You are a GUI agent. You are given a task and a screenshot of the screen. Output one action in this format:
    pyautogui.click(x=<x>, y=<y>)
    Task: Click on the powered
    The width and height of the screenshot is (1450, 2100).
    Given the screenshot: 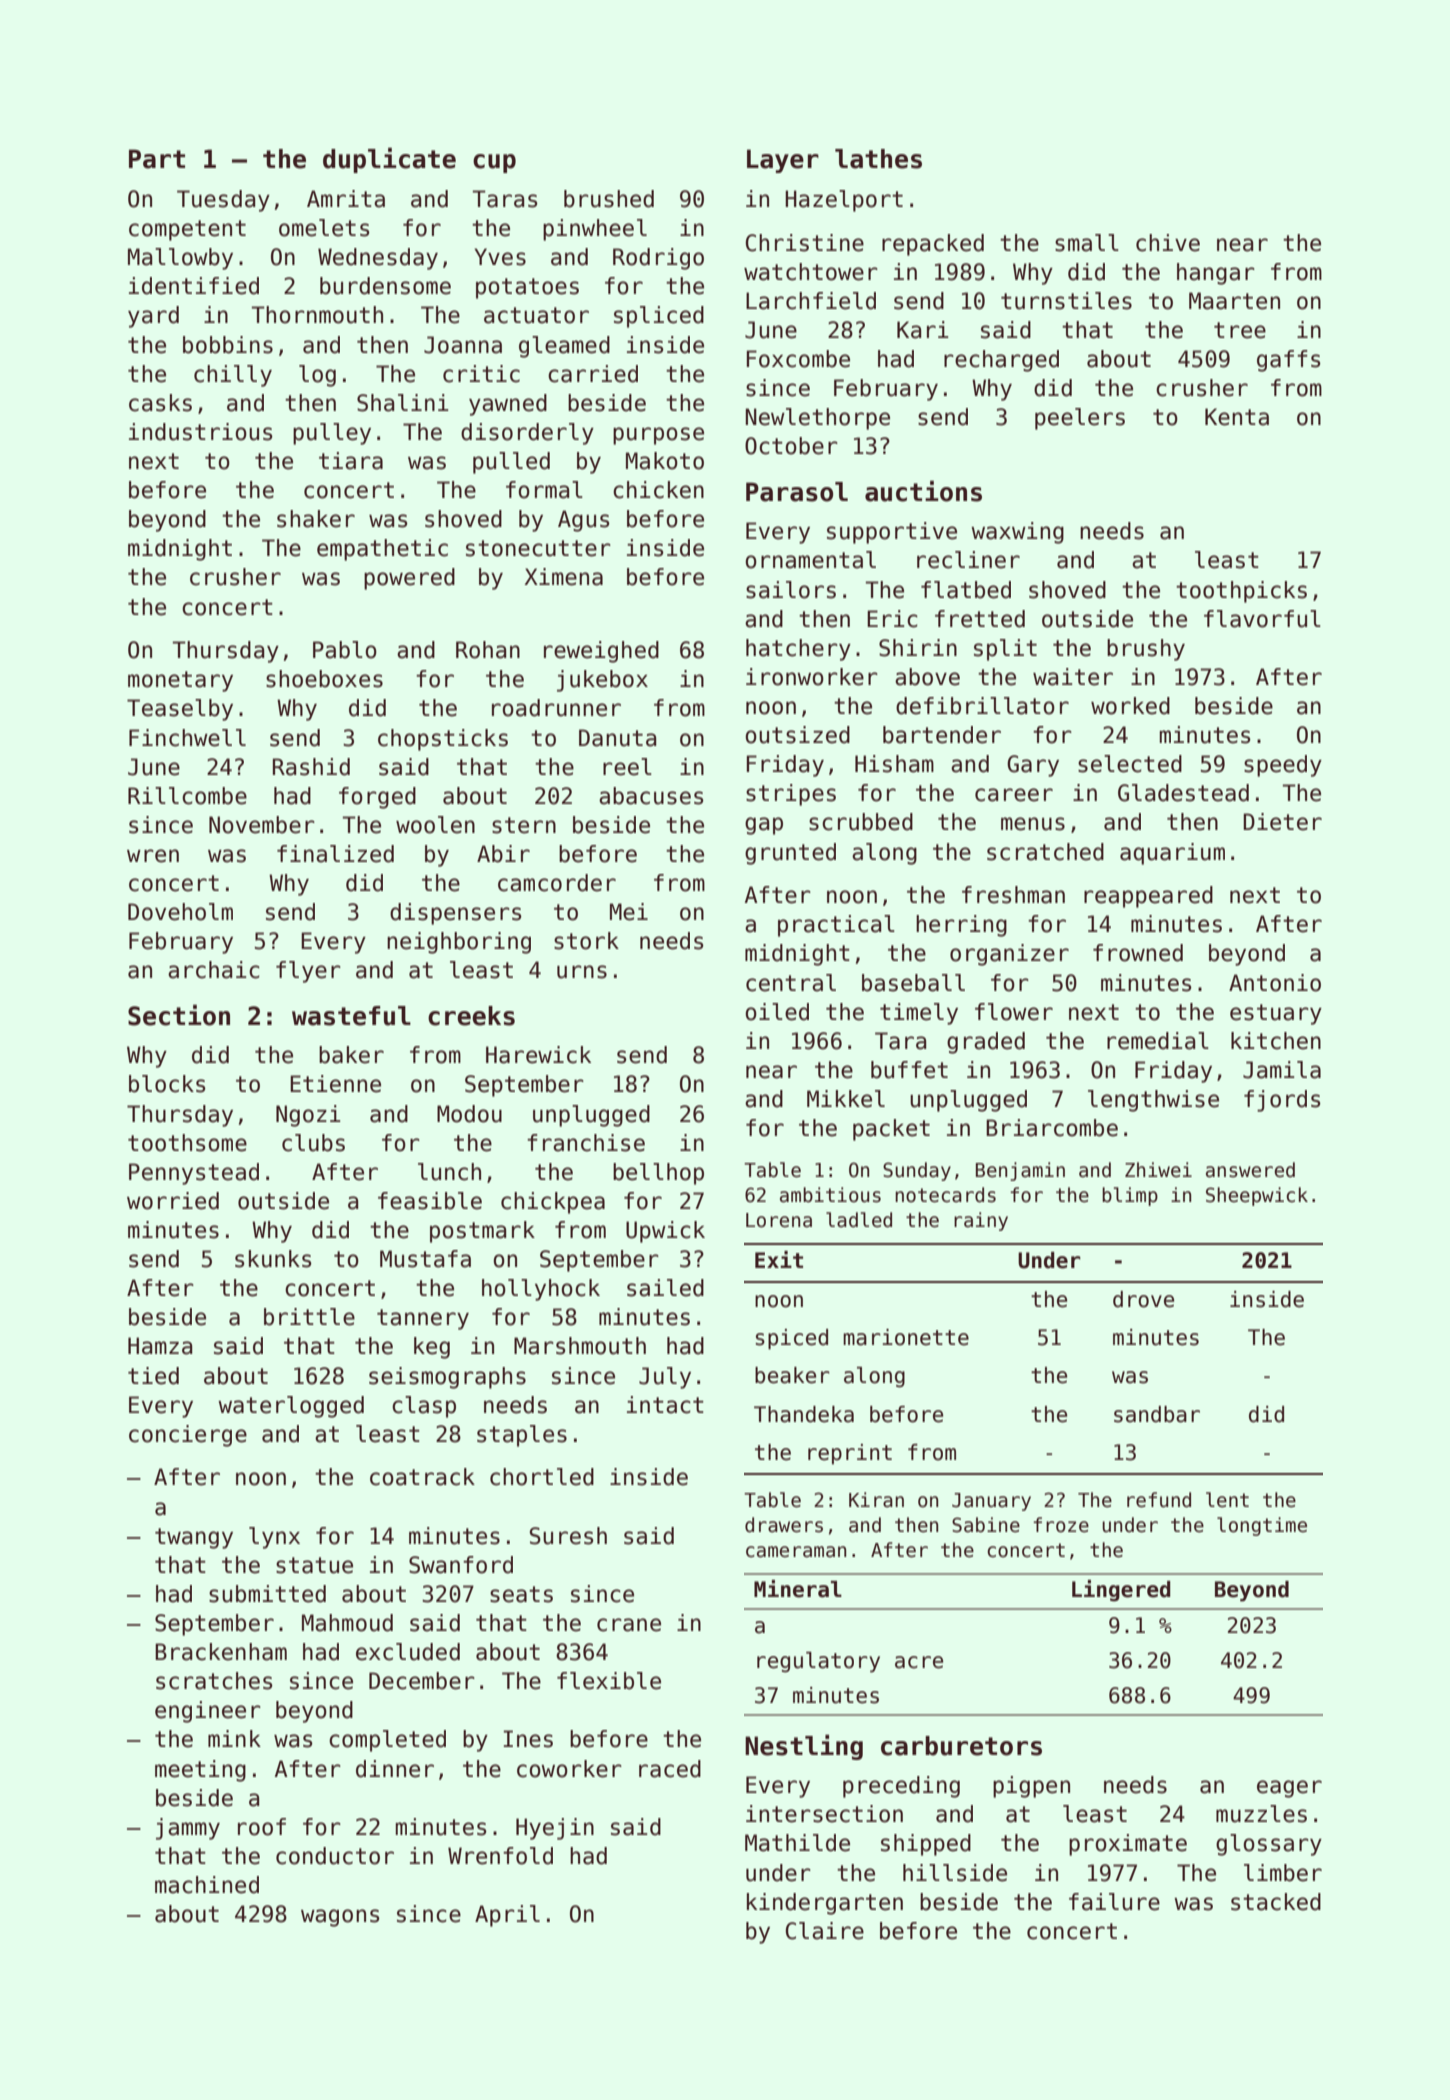 What is the action you would take?
    pyautogui.click(x=409, y=579)
